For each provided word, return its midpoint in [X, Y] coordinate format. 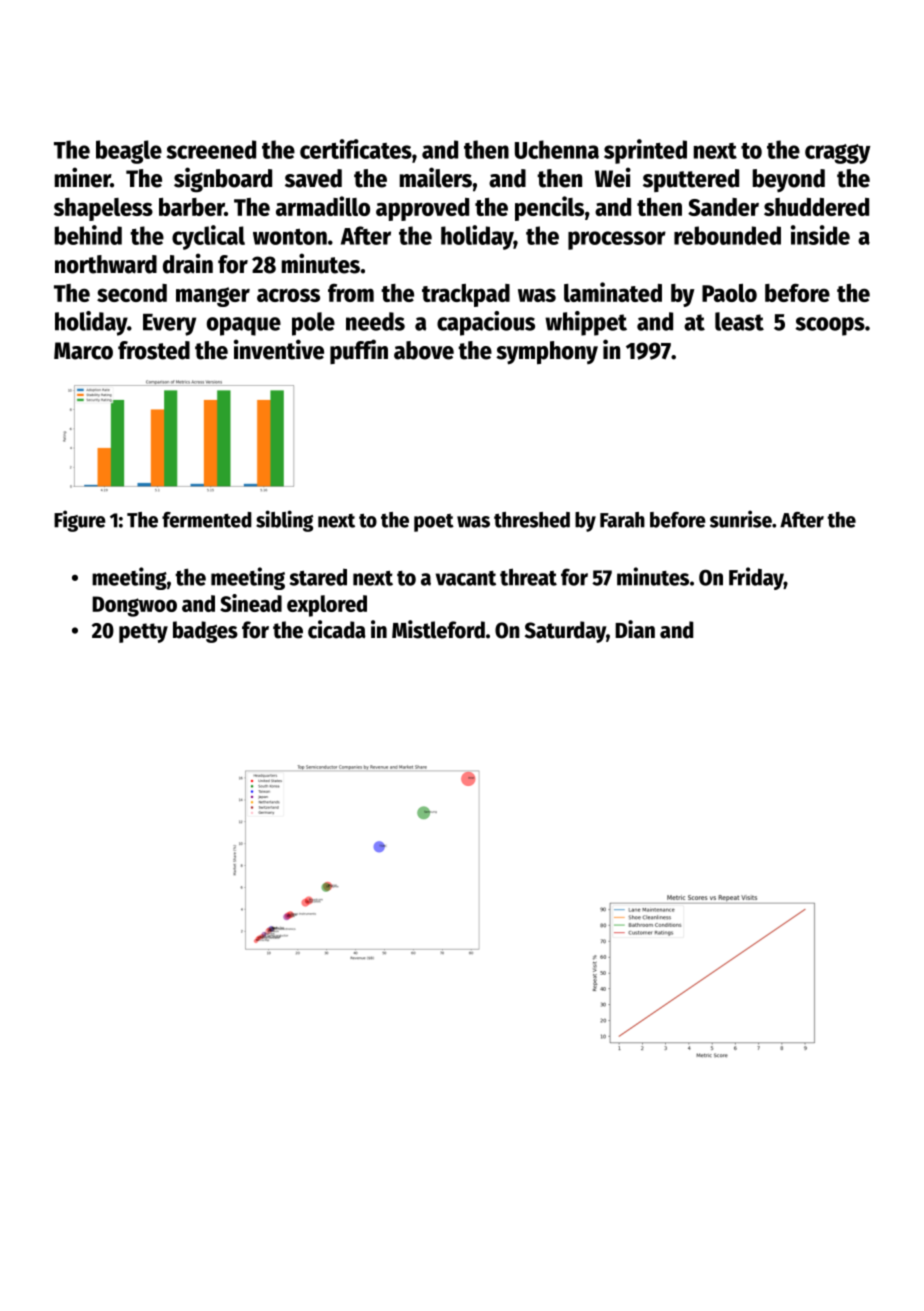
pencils [549, 208]
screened [211, 149]
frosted [154, 350]
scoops [830, 326]
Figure [80, 521]
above [424, 350]
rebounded [727, 235]
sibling [284, 521]
